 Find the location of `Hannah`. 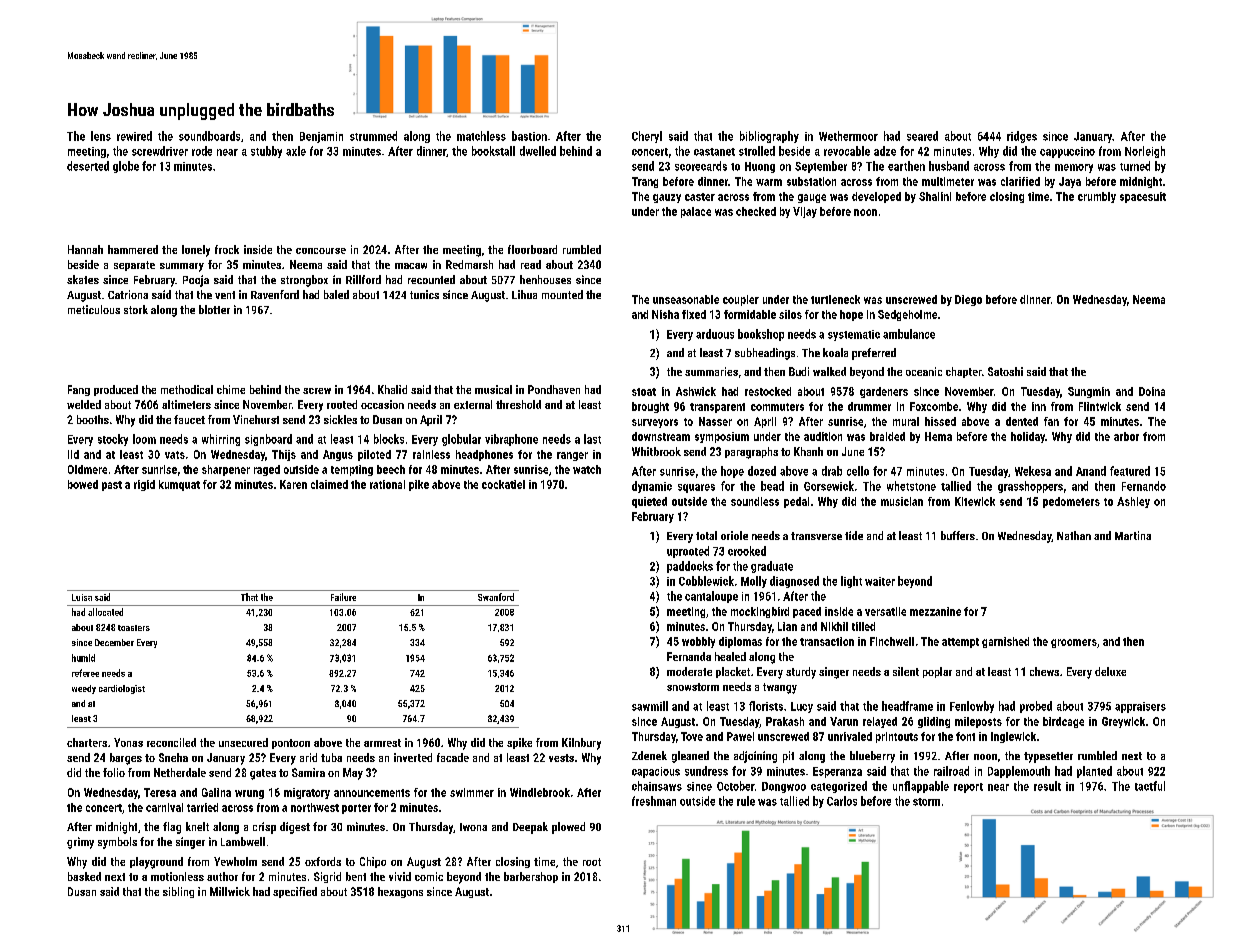

Hannah is located at coordinates (85, 249).
